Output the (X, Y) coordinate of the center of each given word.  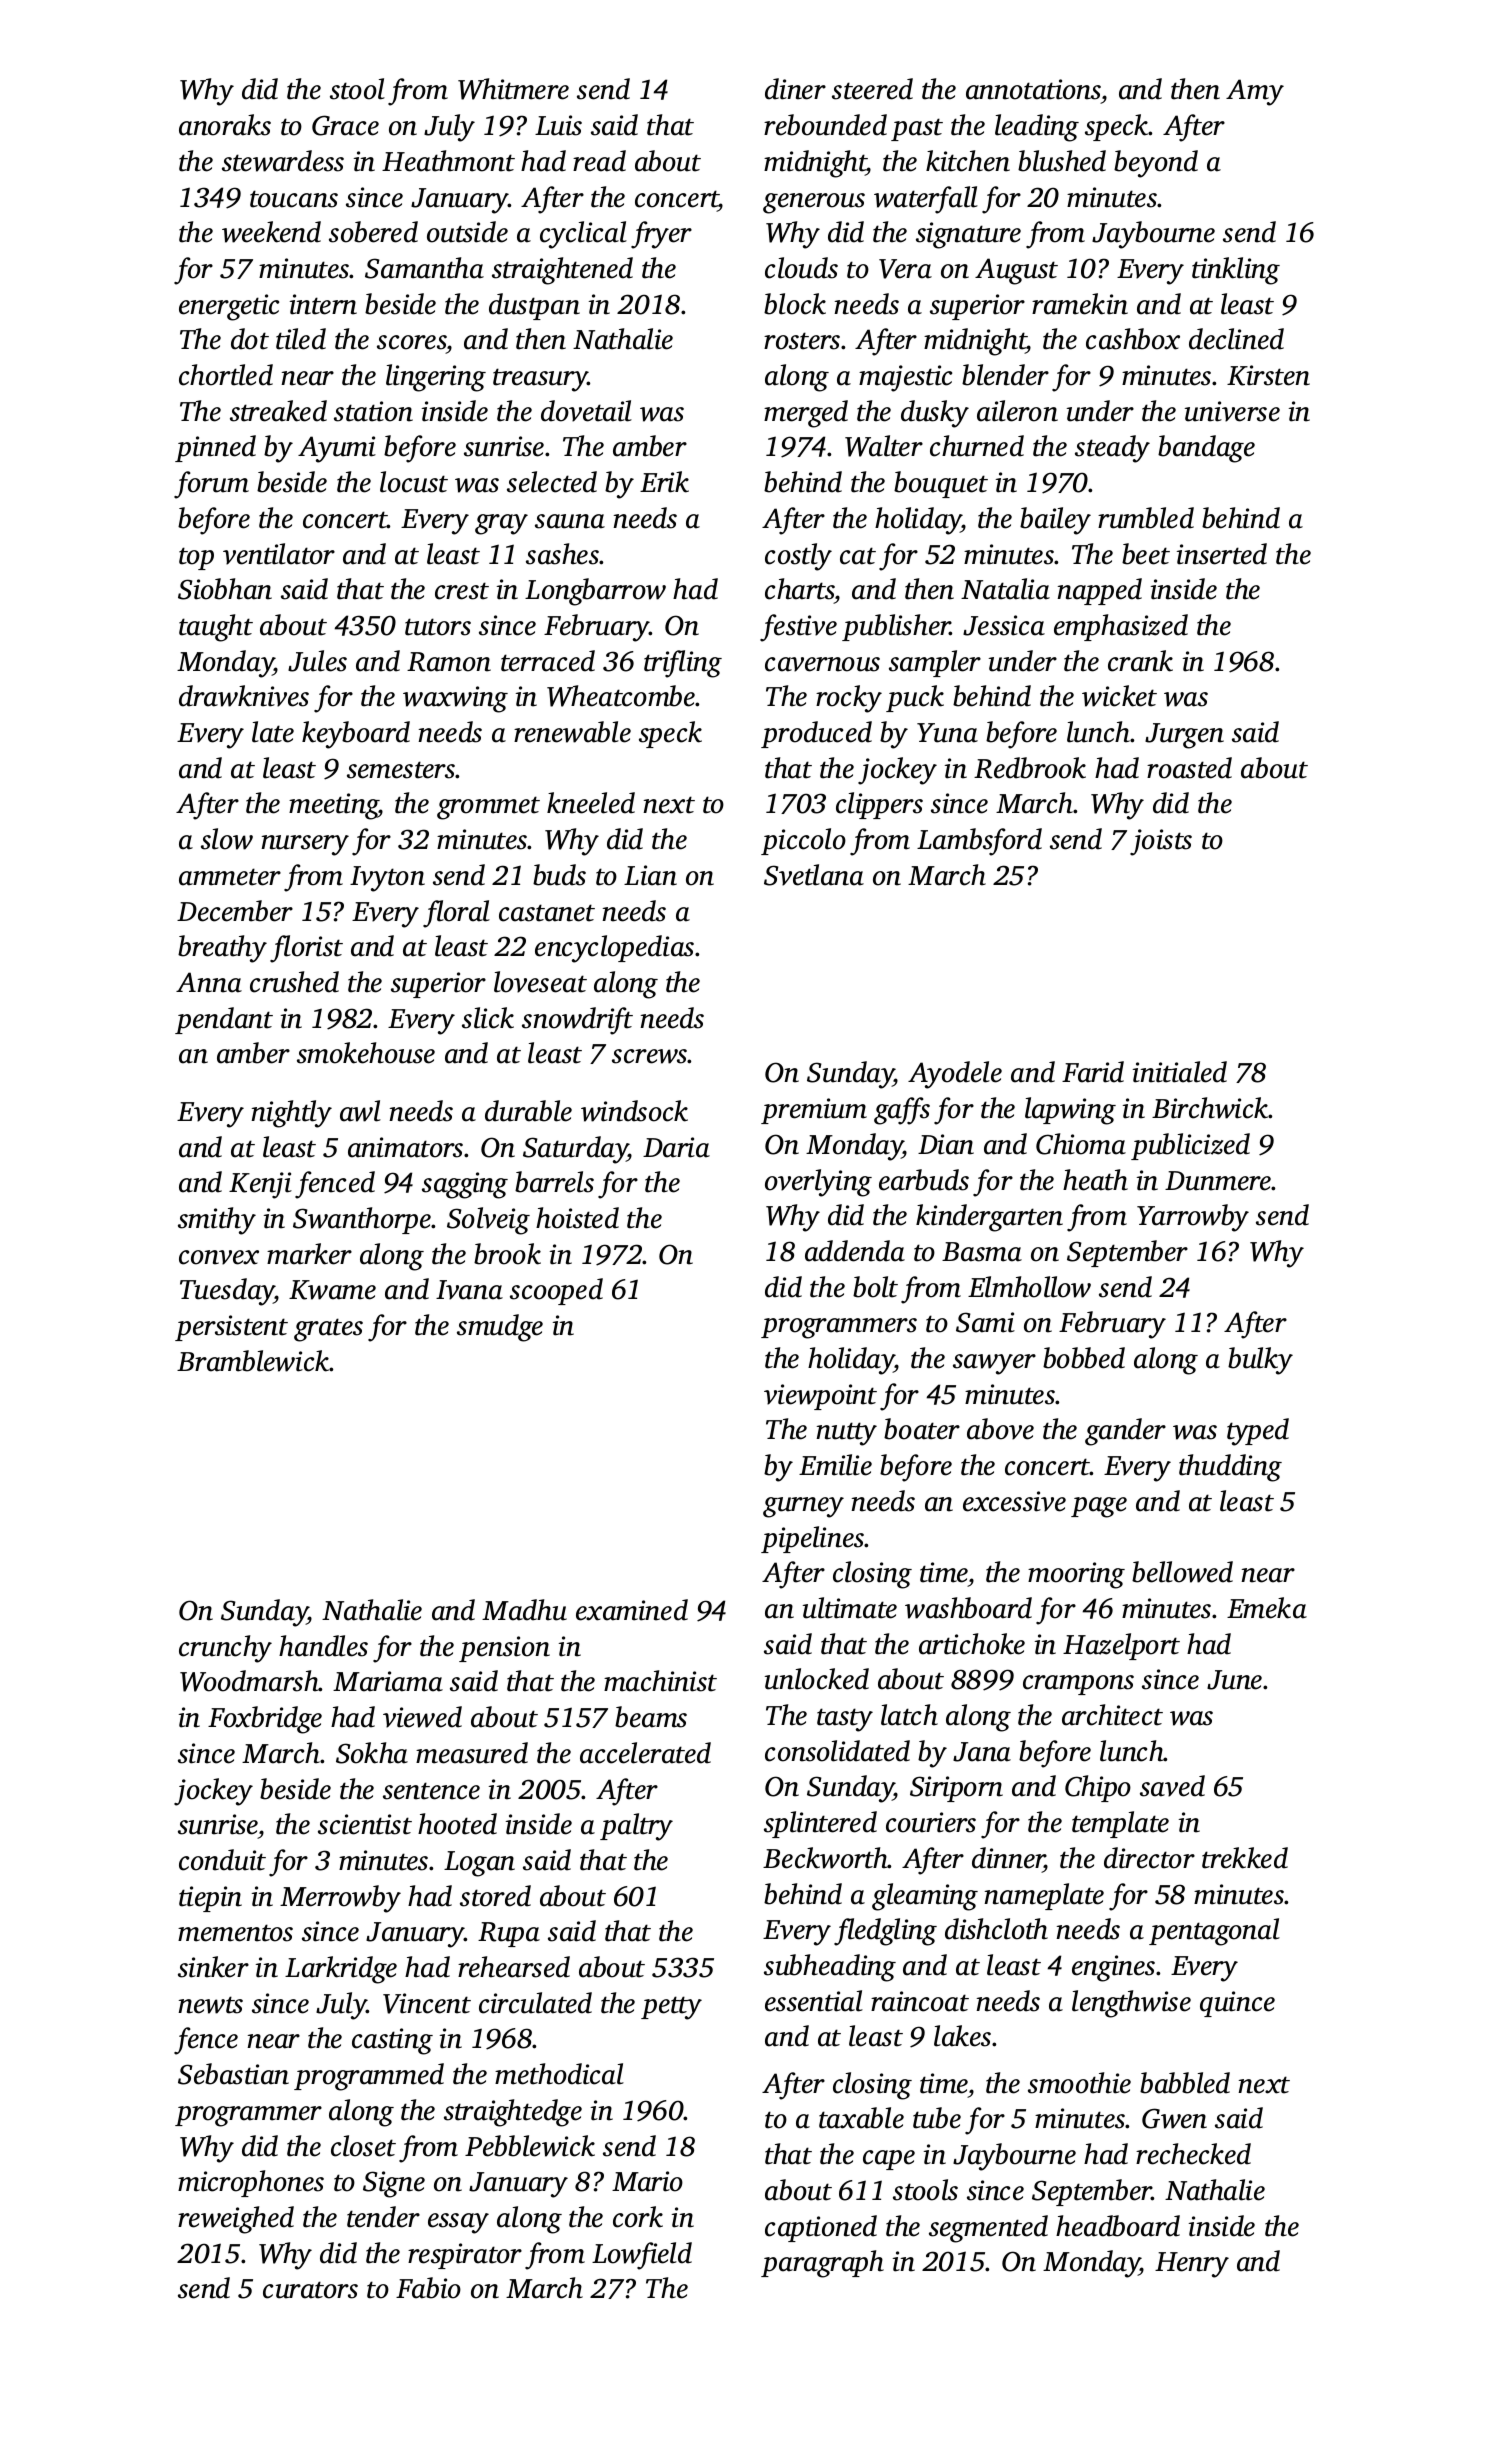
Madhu (524, 1610)
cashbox (1133, 339)
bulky (1260, 1361)
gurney (803, 1507)
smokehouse (366, 1053)
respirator (465, 2256)
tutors (438, 627)
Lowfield (642, 2256)
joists (1161, 842)
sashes (563, 554)
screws (650, 1056)
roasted (1189, 768)
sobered (373, 232)
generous (814, 203)
